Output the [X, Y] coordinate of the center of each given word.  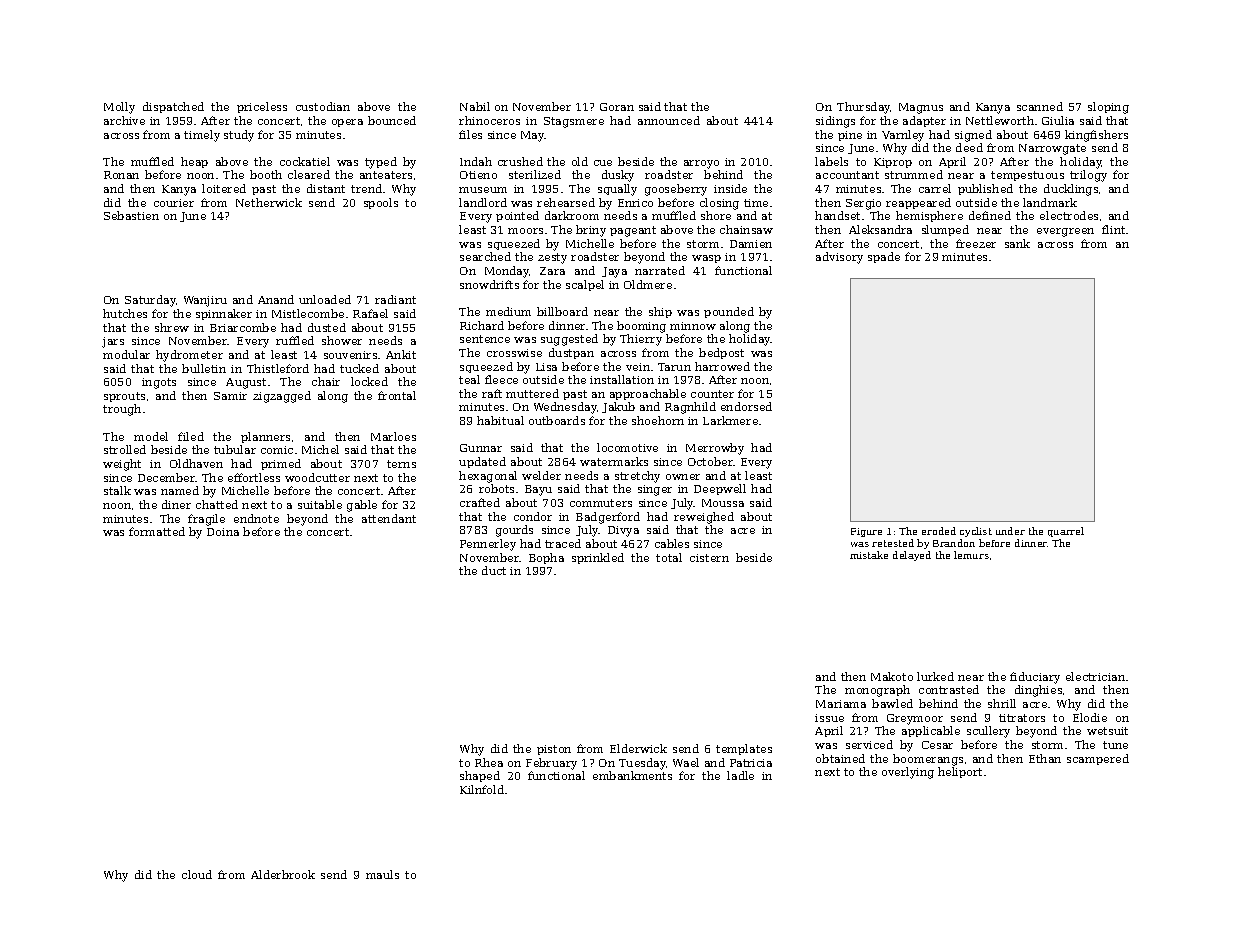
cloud [197, 874]
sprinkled [598, 558]
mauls [382, 874]
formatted [157, 531]
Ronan [121, 175]
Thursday [864, 108]
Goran [617, 107]
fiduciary [1035, 678]
